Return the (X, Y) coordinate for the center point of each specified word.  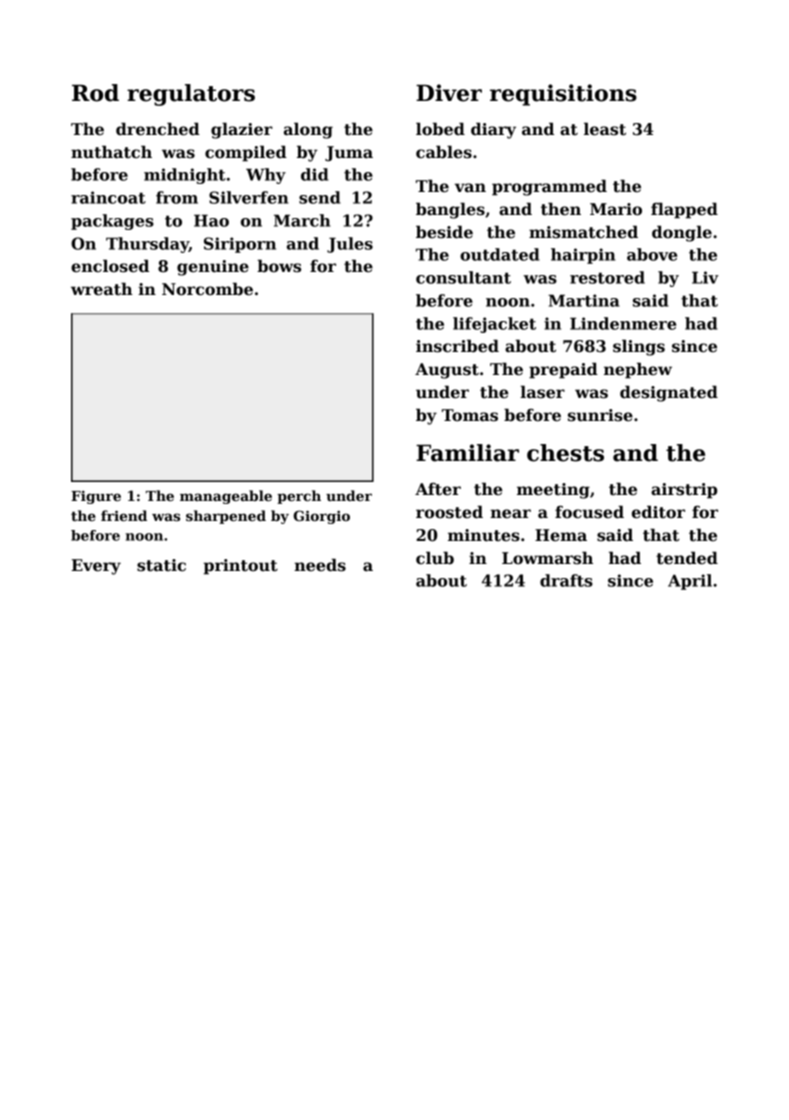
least (605, 129)
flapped (684, 210)
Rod (95, 93)
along (308, 130)
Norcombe (207, 289)
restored (607, 277)
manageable (226, 497)
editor (658, 512)
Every (96, 567)
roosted (449, 512)
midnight (185, 176)
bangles (450, 210)
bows (279, 266)
